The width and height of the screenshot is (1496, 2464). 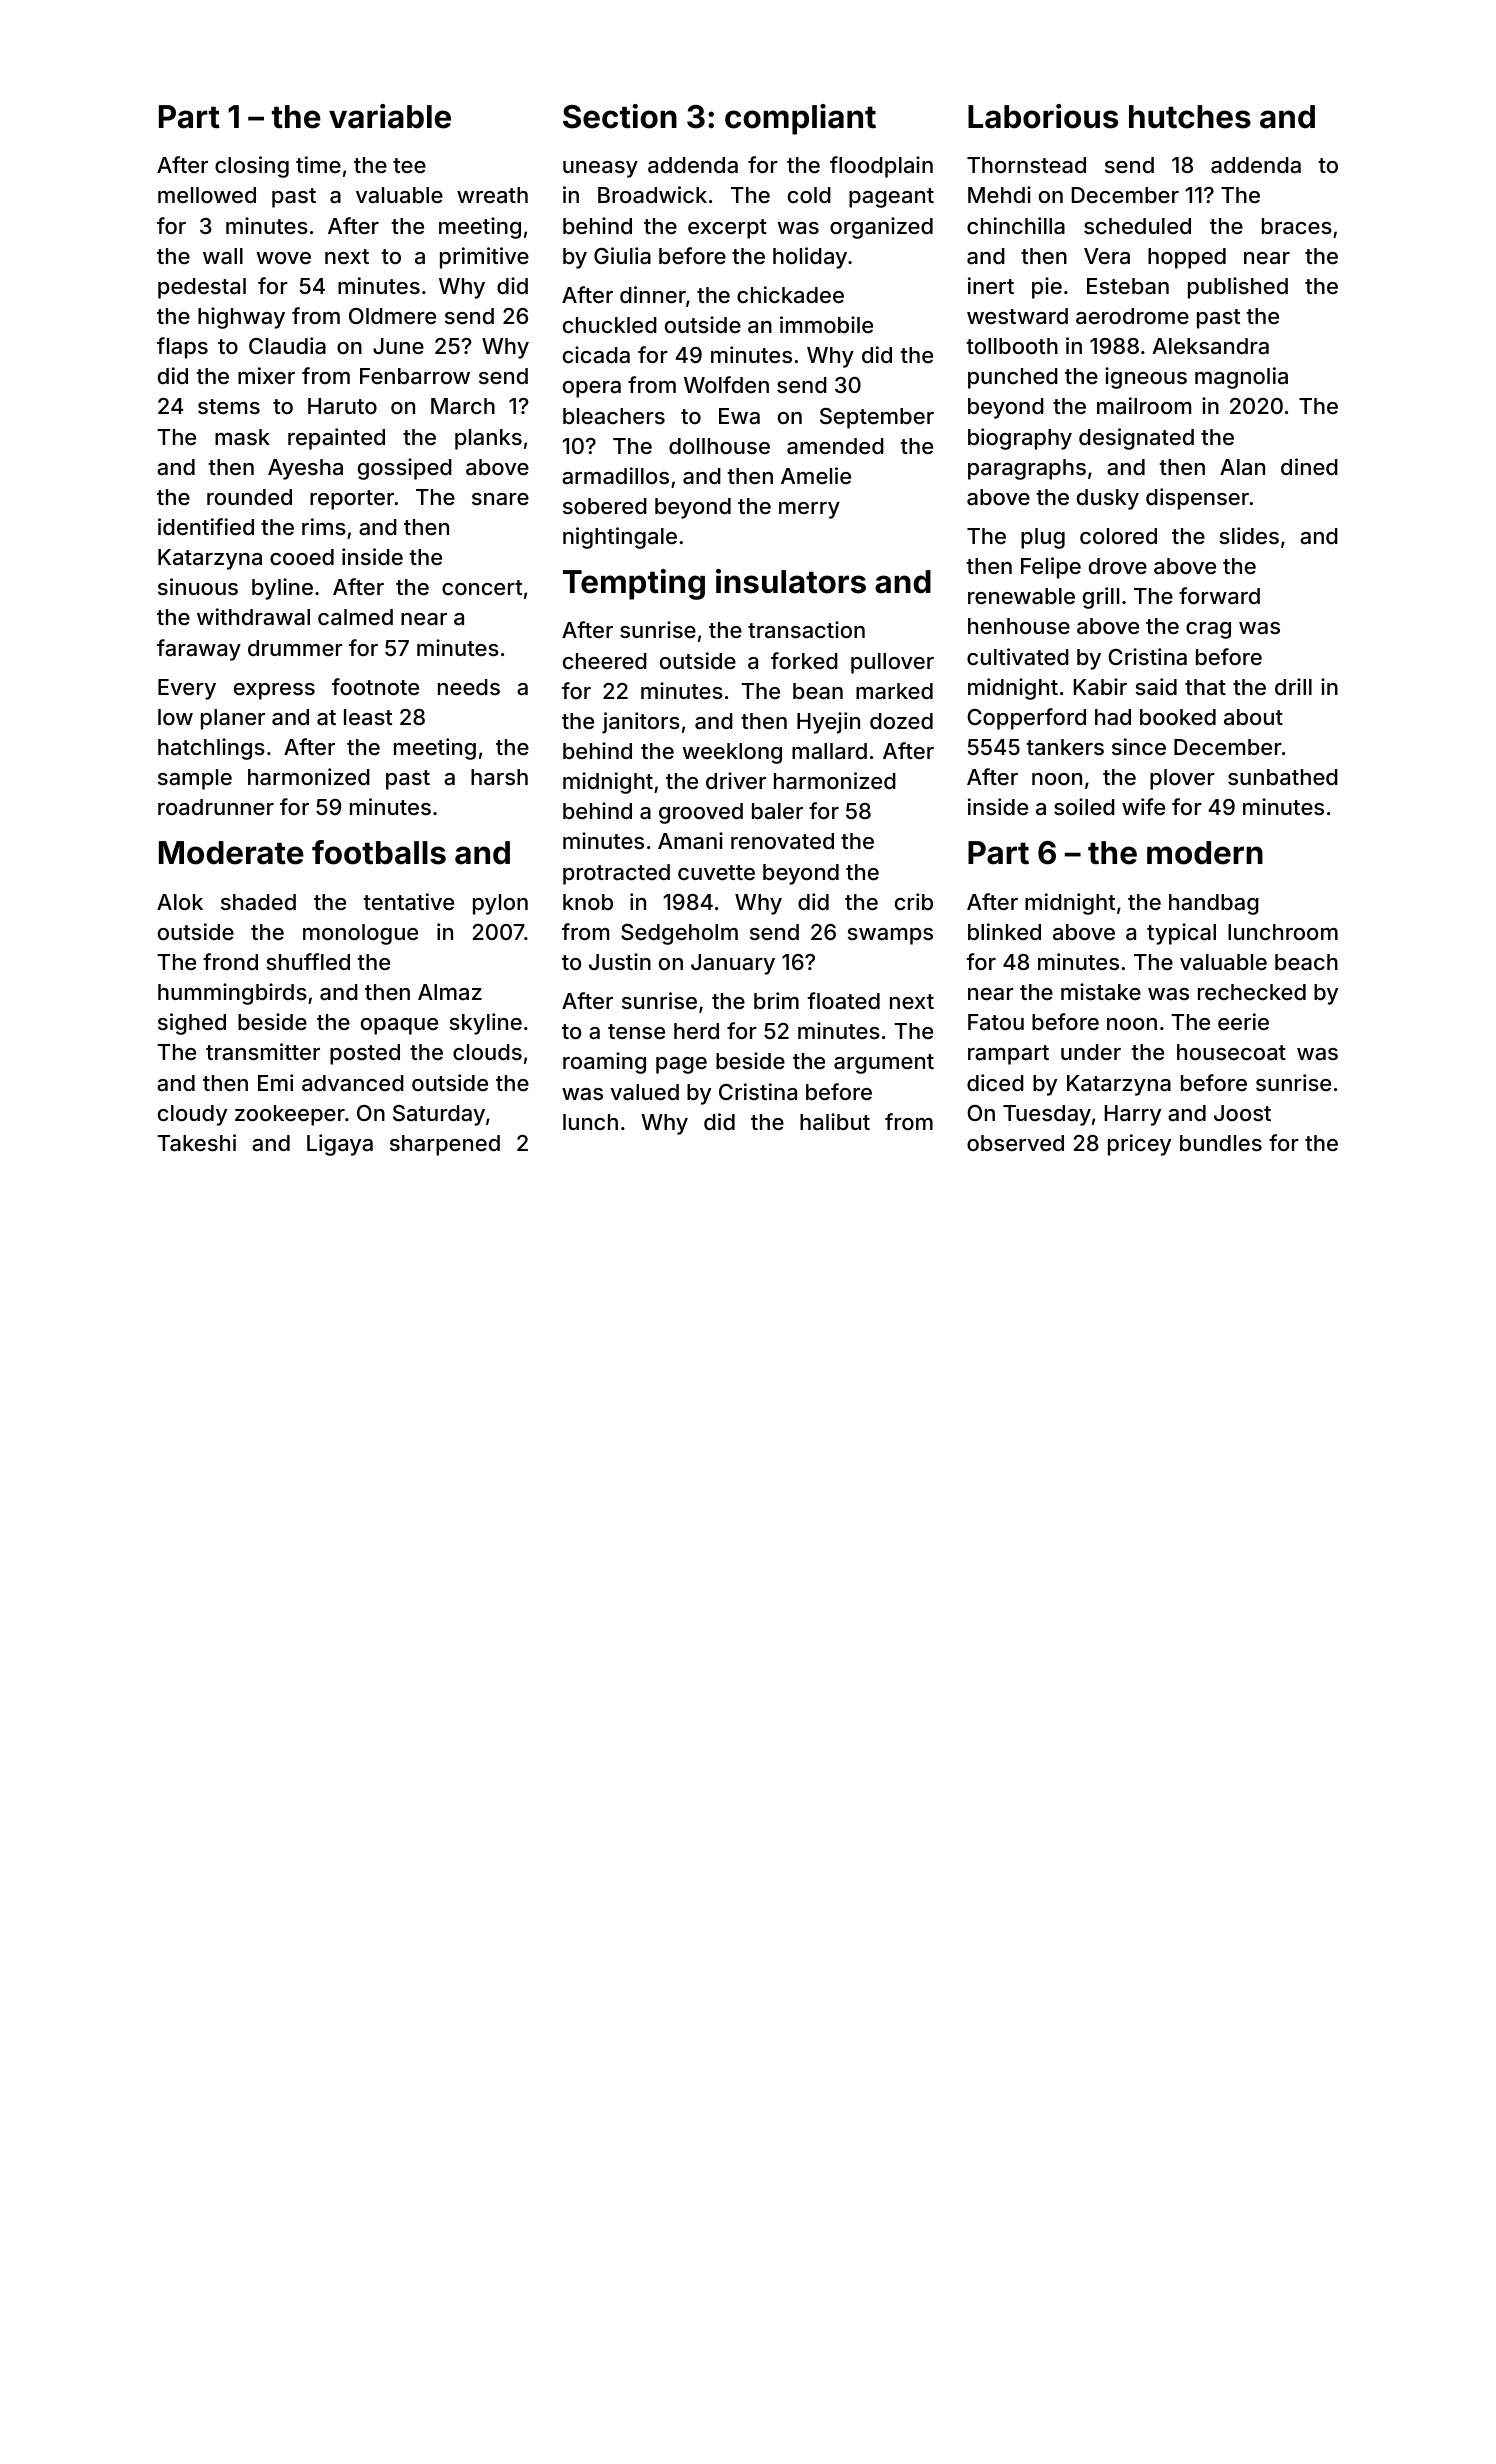 I want to click on typical, so click(x=1181, y=934).
